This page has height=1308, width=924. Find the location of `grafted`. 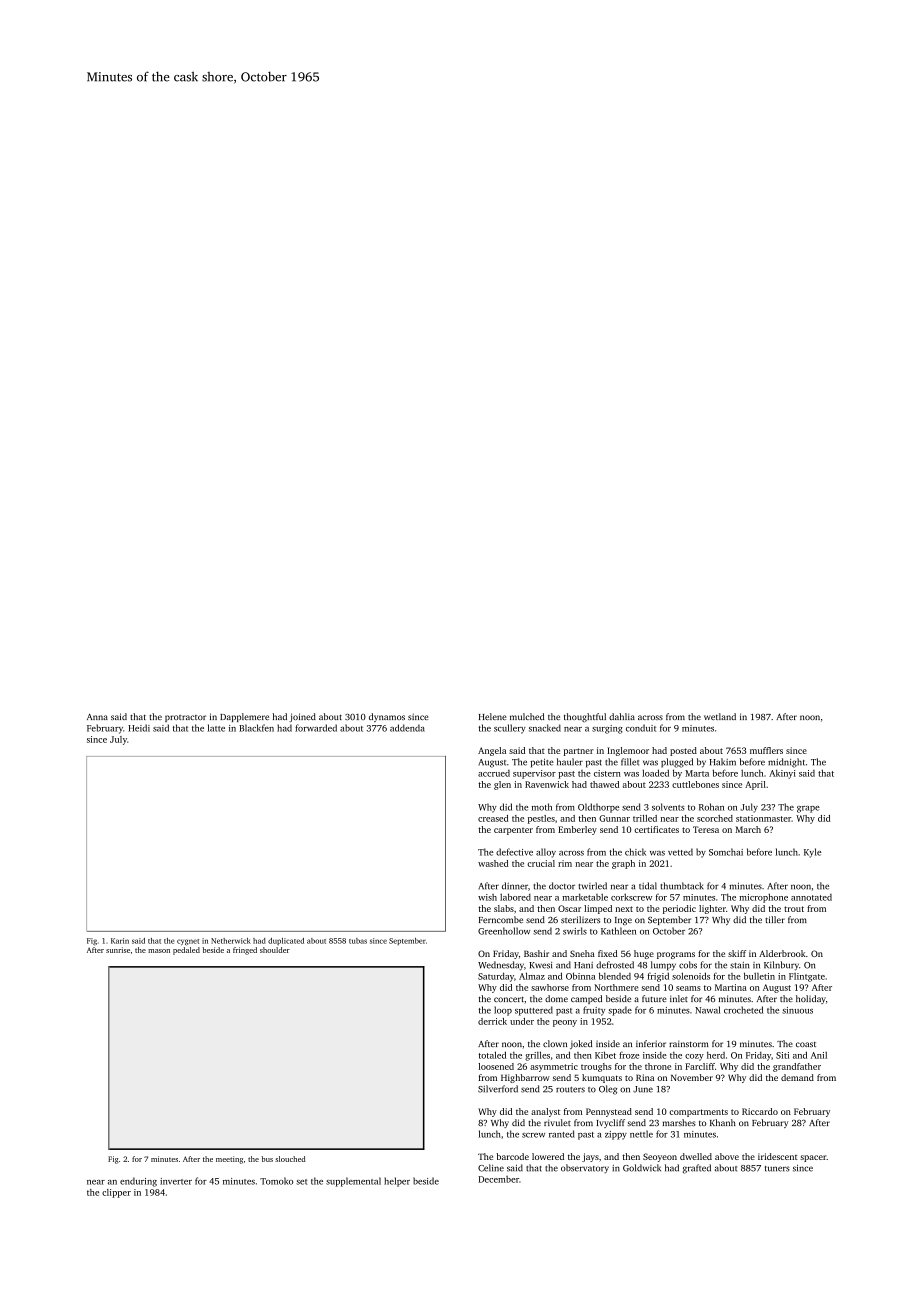

grafted is located at coordinates (697, 1169).
